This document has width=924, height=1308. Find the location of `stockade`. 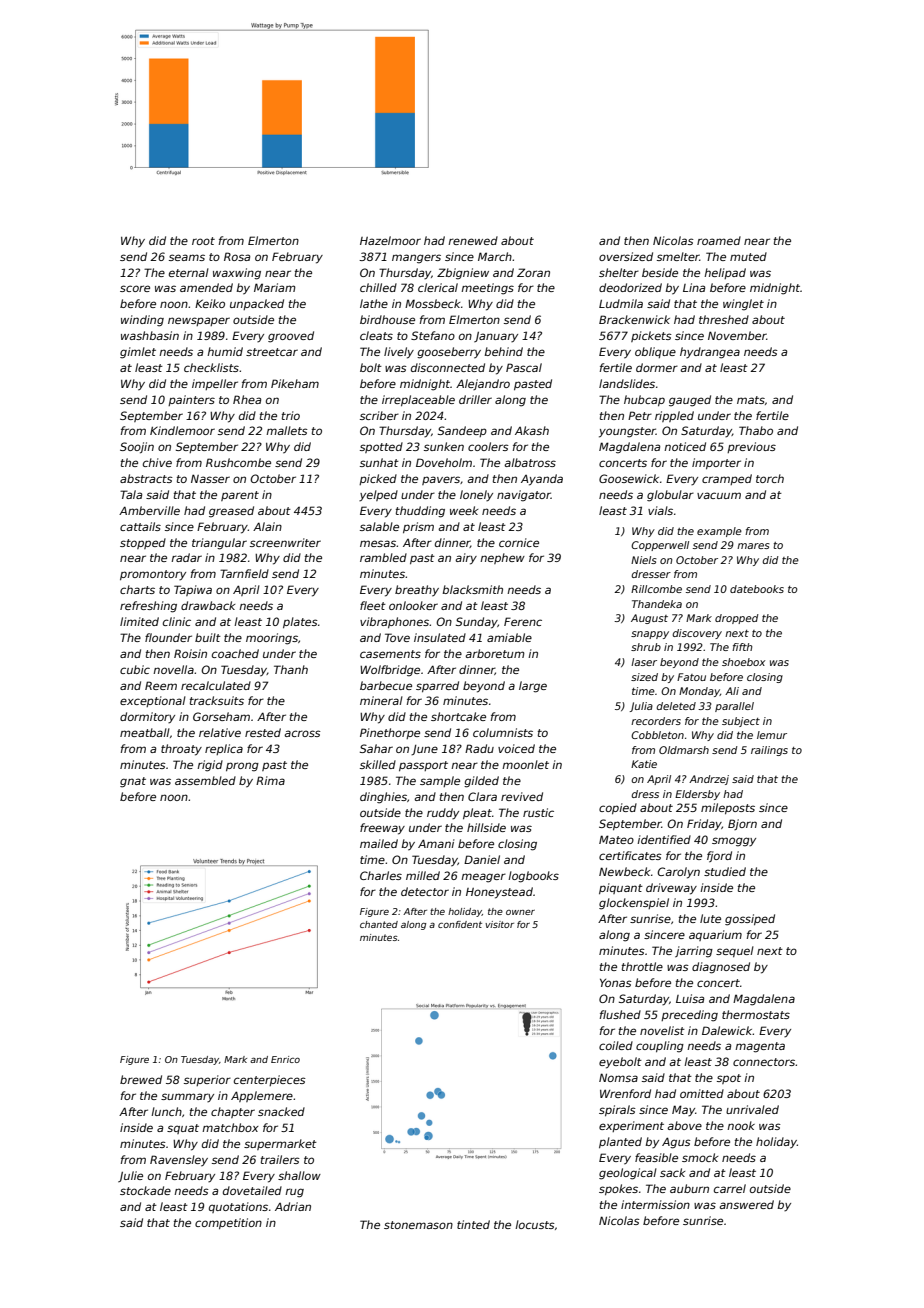

stockade is located at coordinates (145, 1190).
